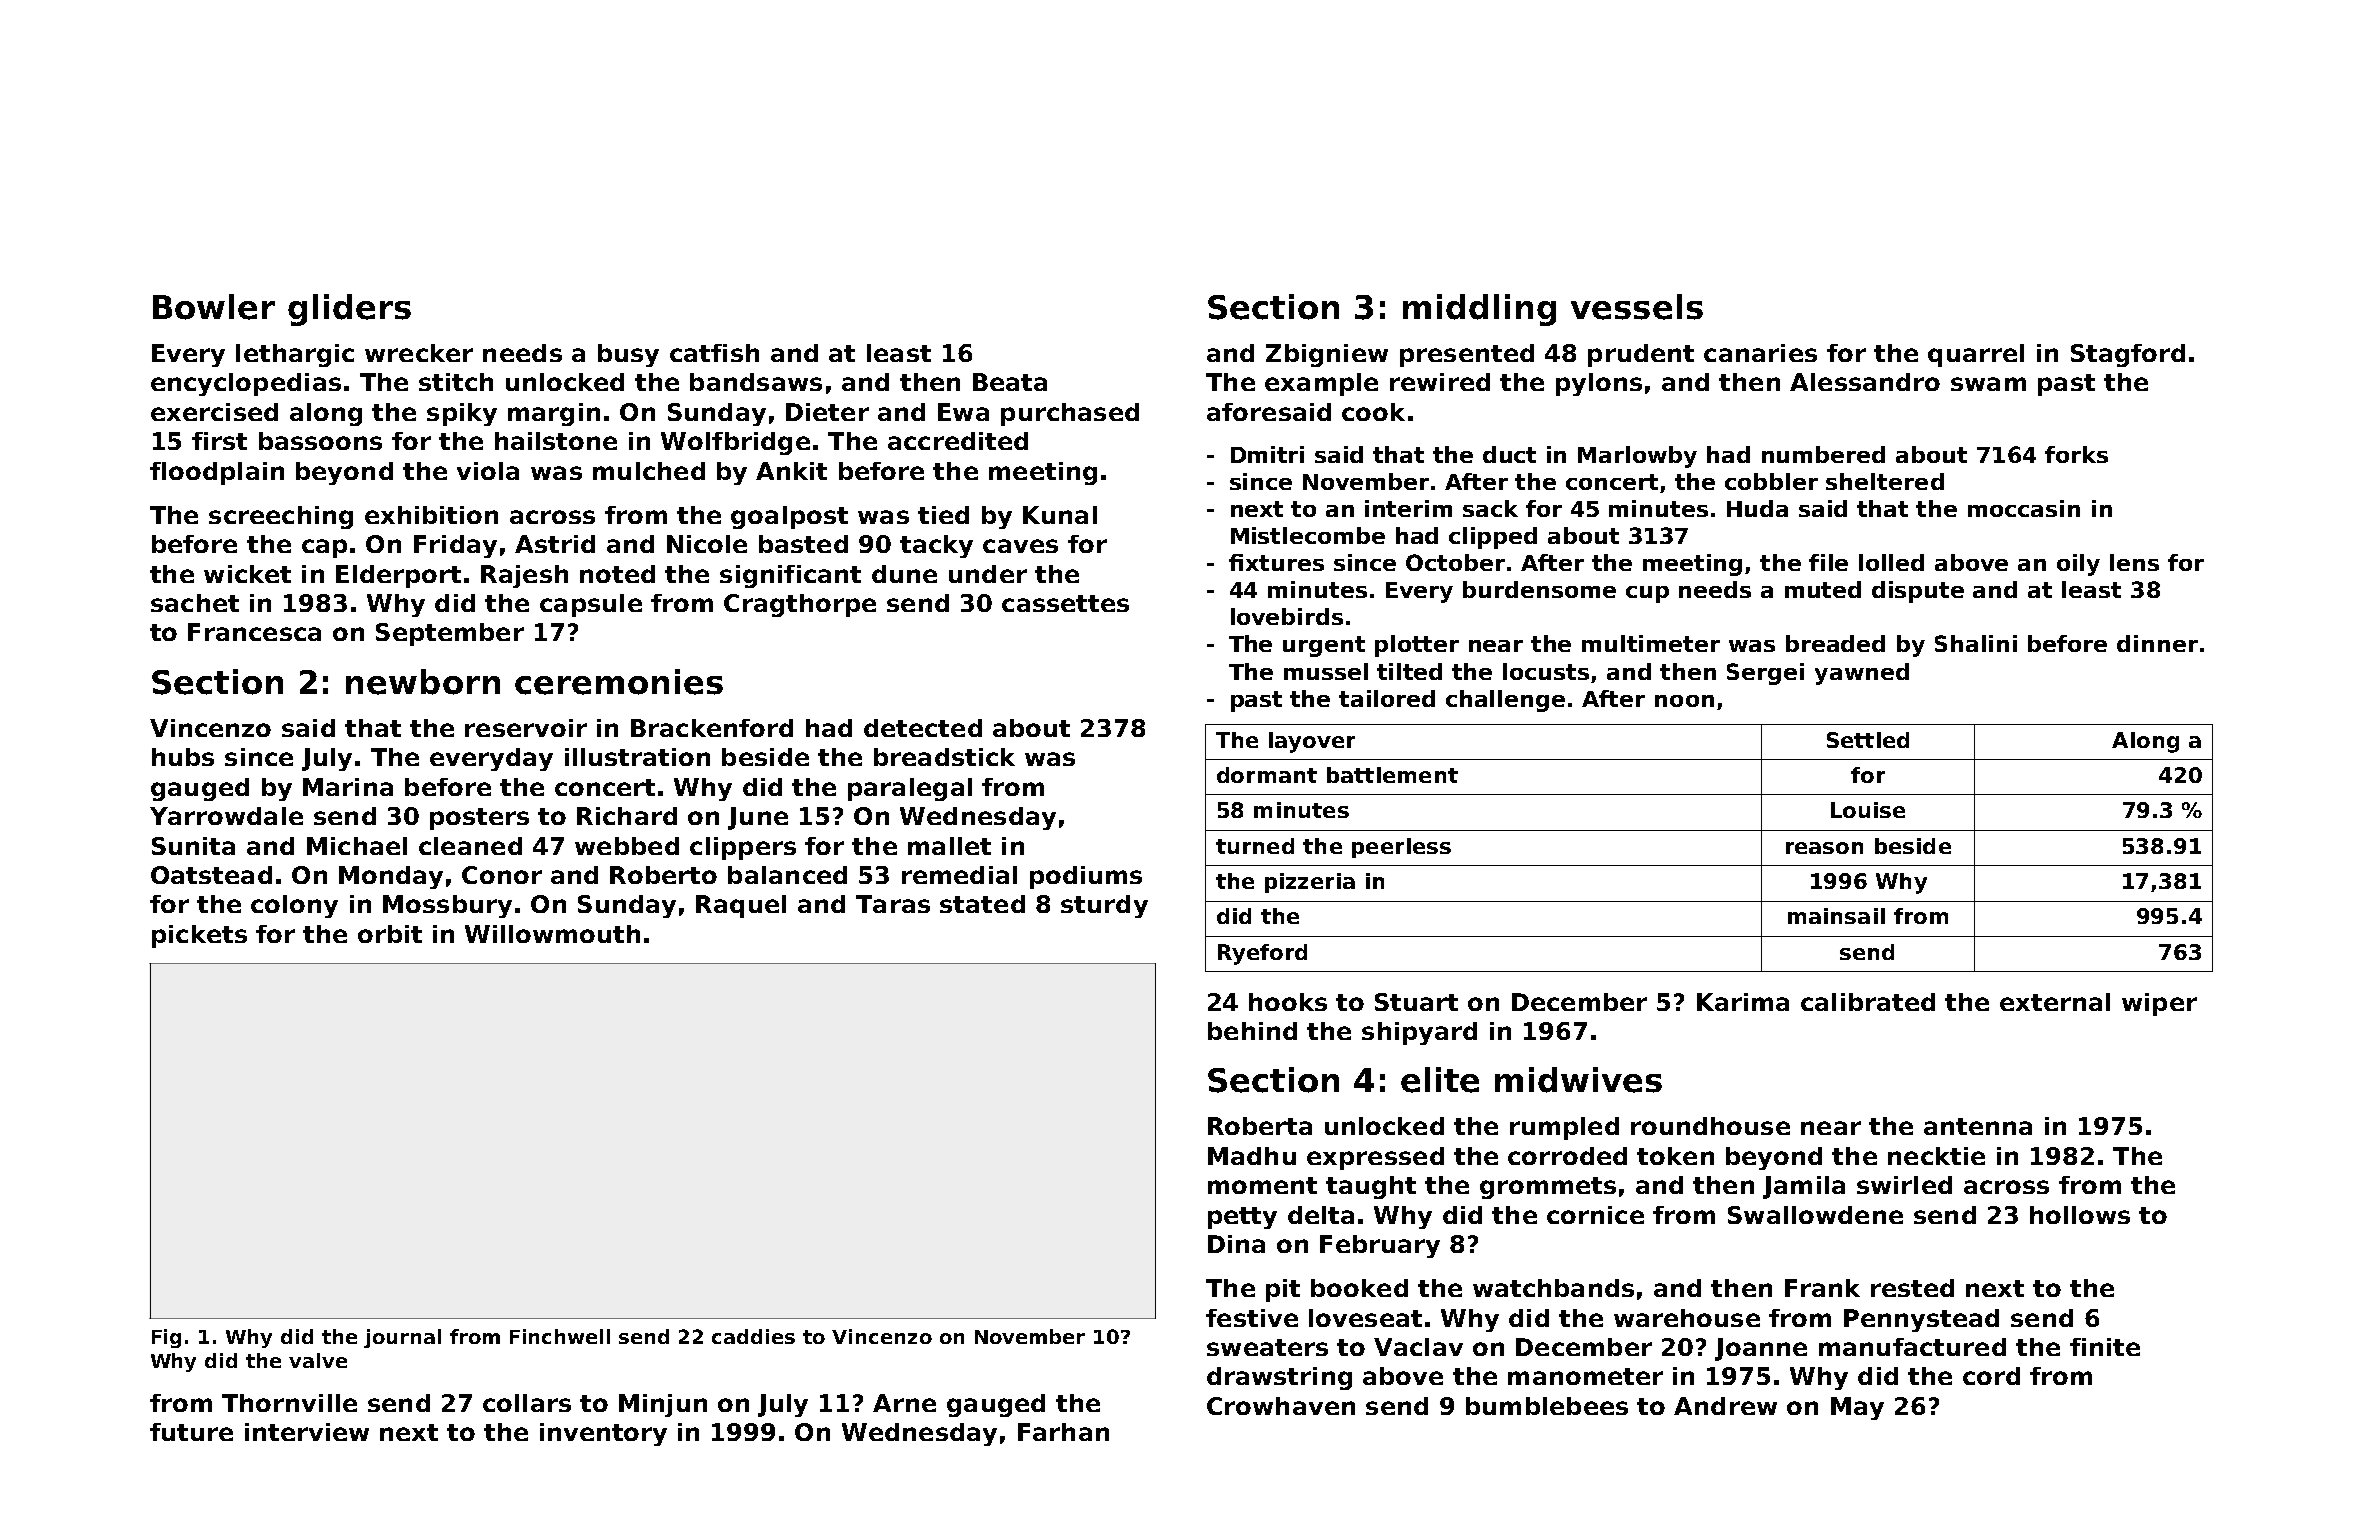 The image size is (2362, 1528). I want to click on lovebirds, so click(1287, 616).
